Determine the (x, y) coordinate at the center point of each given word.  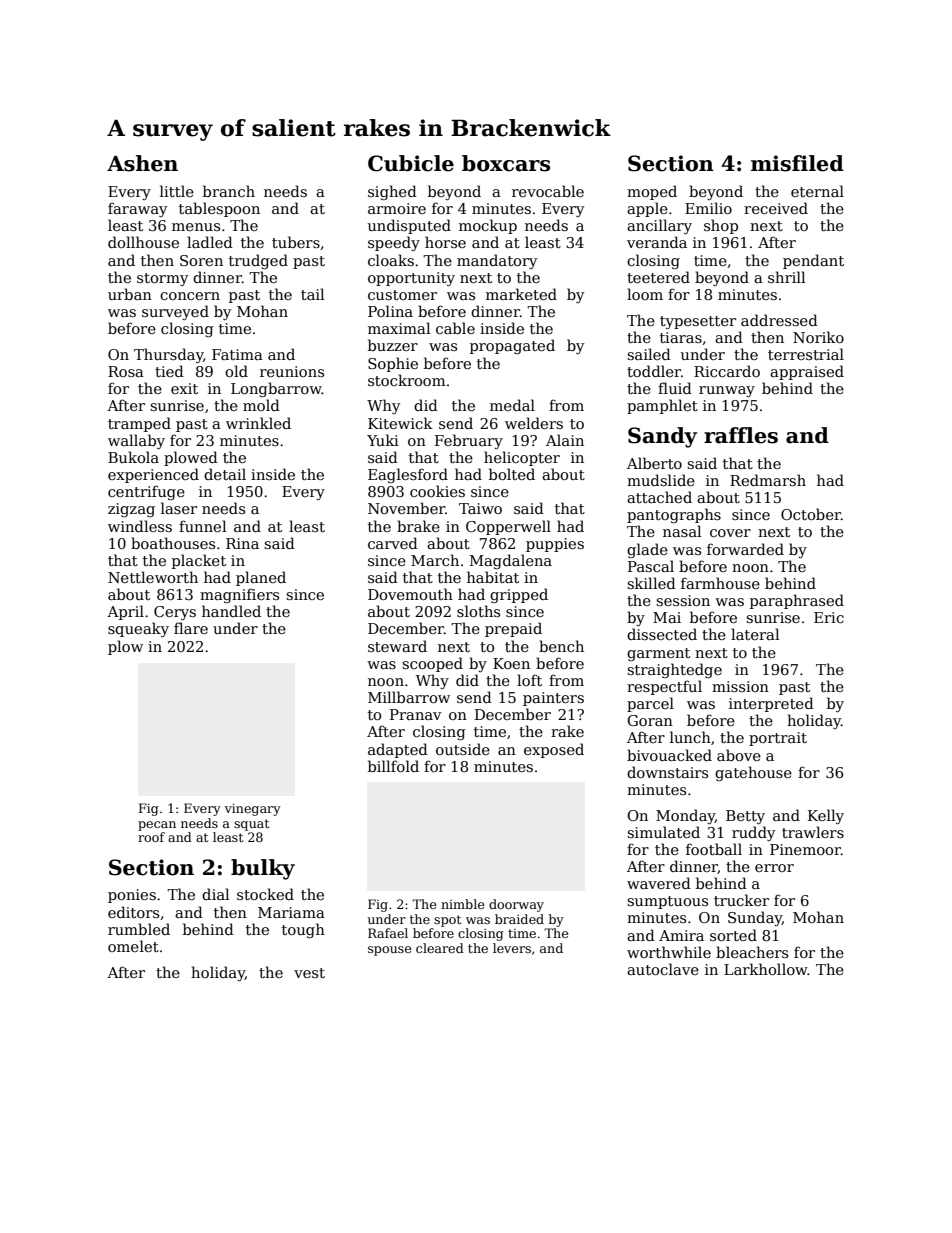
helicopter (522, 458)
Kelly (826, 816)
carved (393, 543)
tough (303, 930)
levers (512, 948)
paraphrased (797, 601)
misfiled (797, 163)
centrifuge (146, 492)
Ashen (142, 163)
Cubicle (411, 163)
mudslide (661, 480)
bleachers (752, 952)
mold (261, 405)
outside (463, 749)
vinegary (253, 810)
